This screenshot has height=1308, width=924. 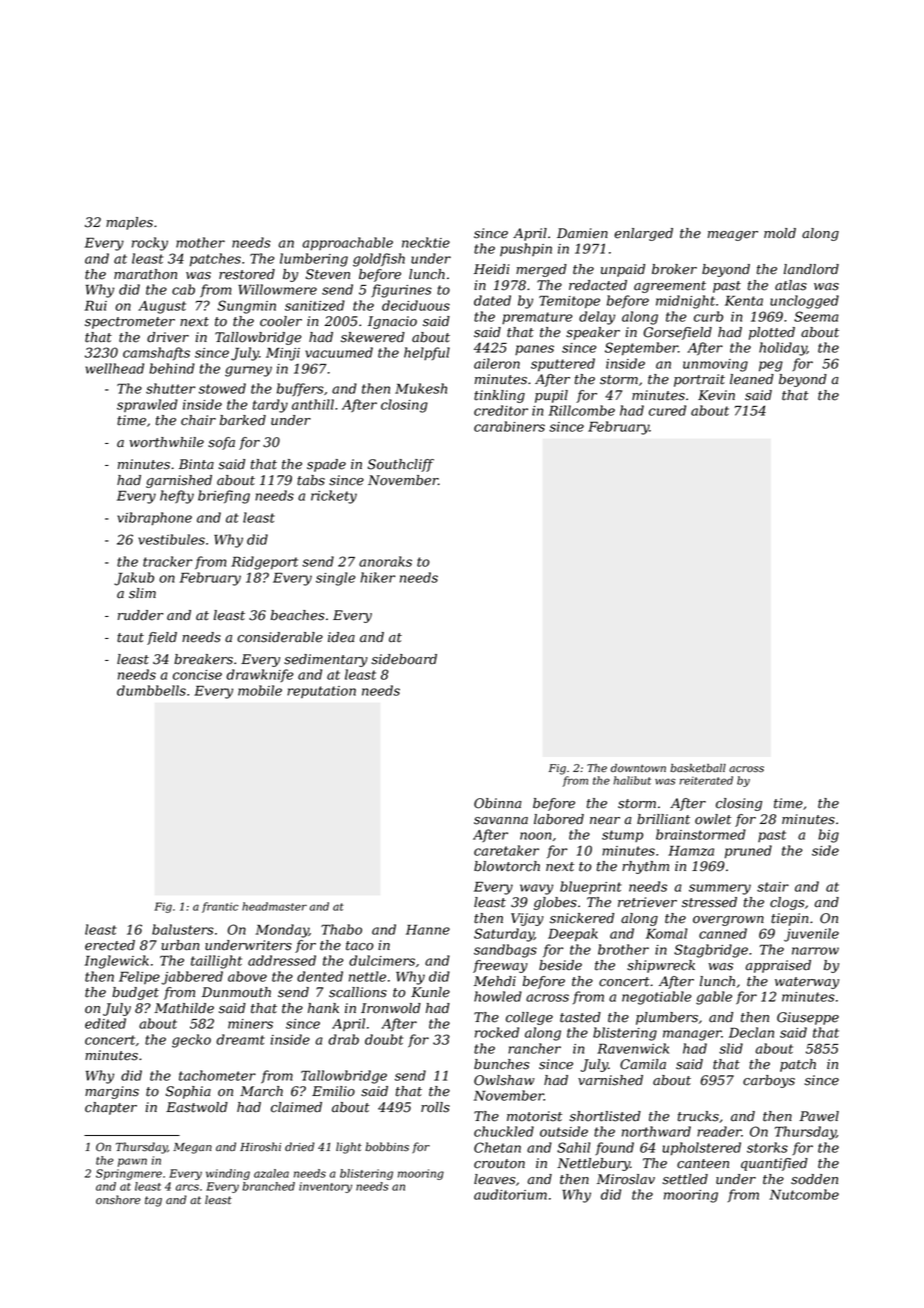 I want to click on onshore, so click(x=118, y=1200).
